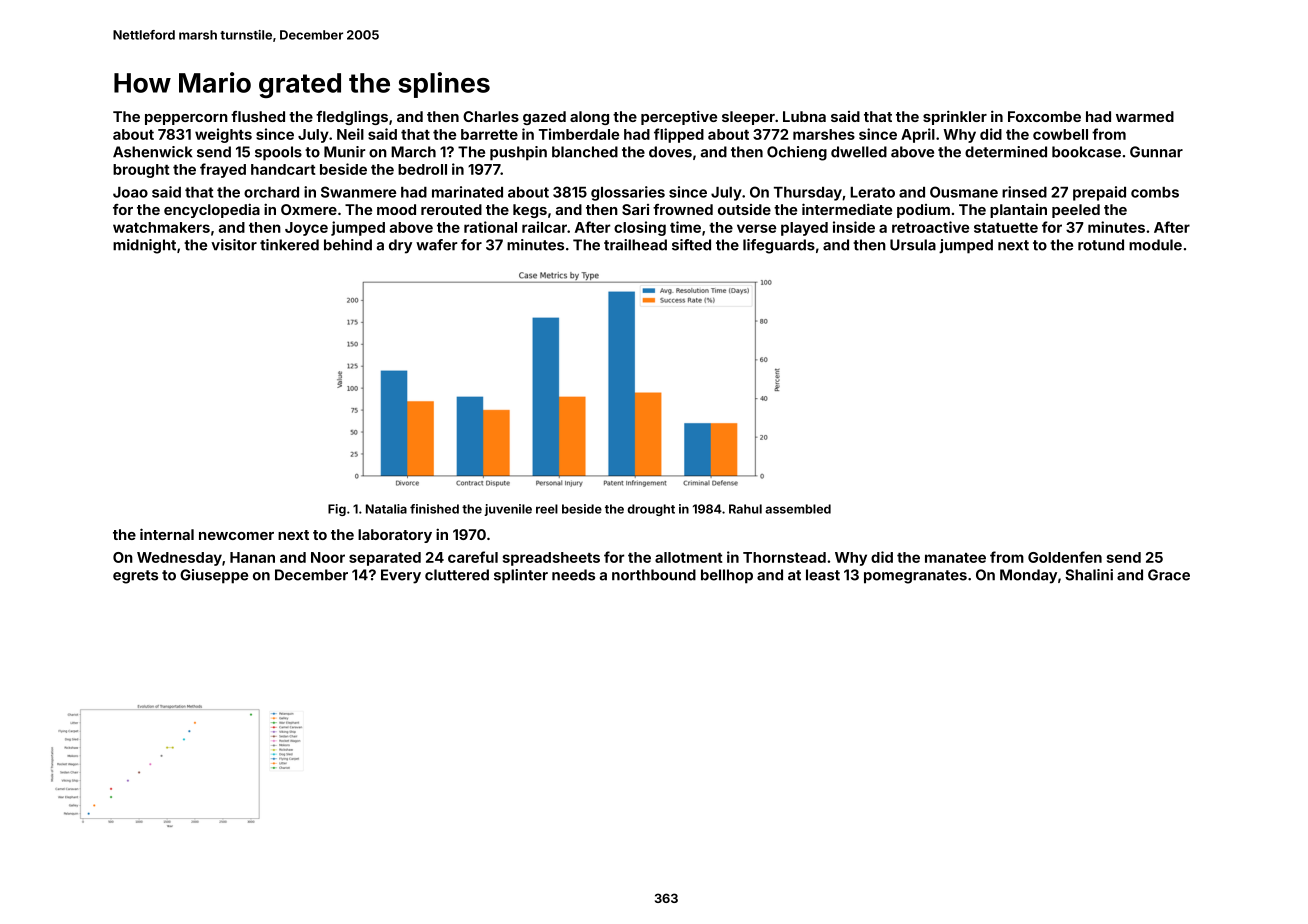 Image resolution: width=1308 pixels, height=924 pixels. I want to click on Natalia, so click(386, 509).
